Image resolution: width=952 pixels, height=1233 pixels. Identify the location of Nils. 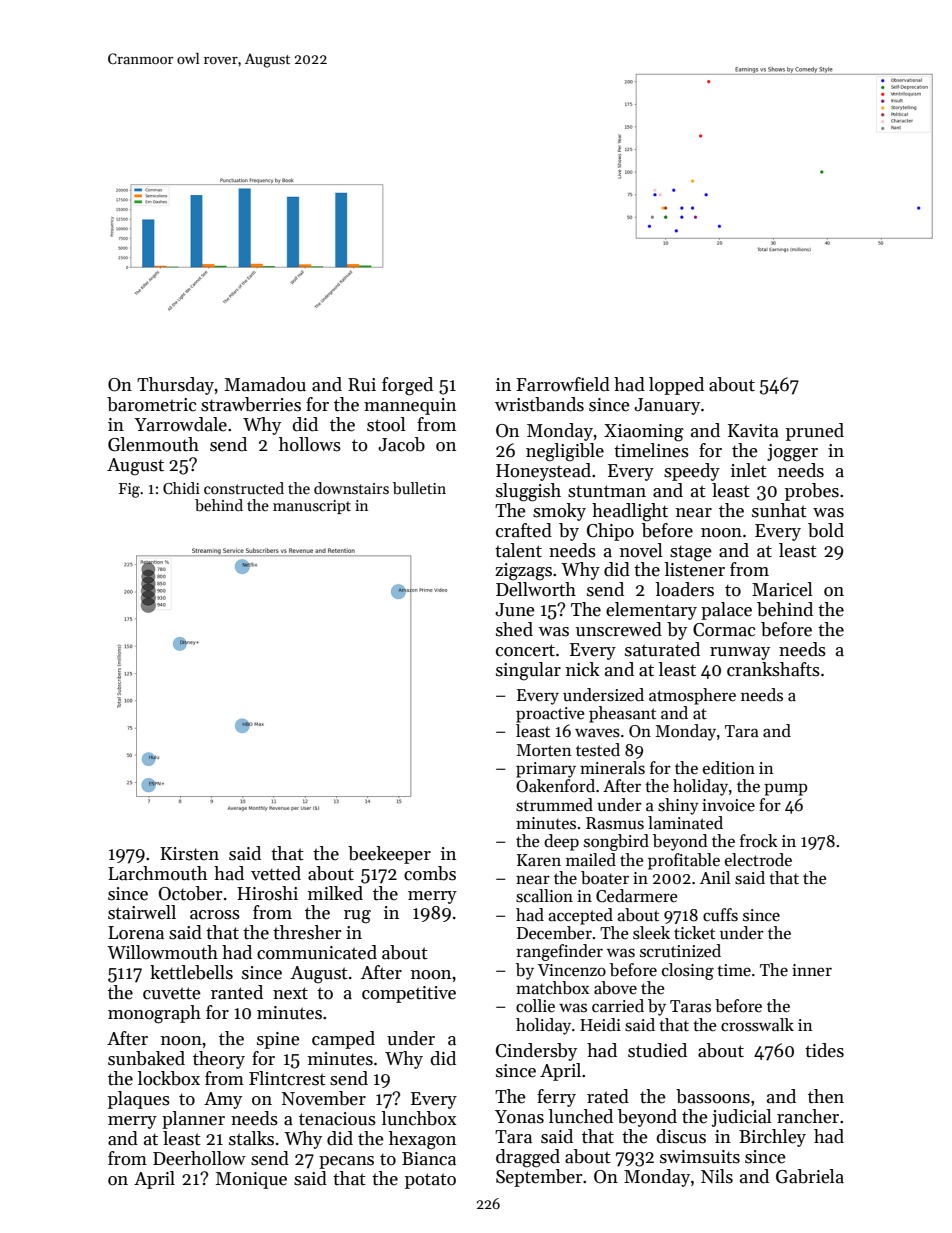
(717, 1176).
